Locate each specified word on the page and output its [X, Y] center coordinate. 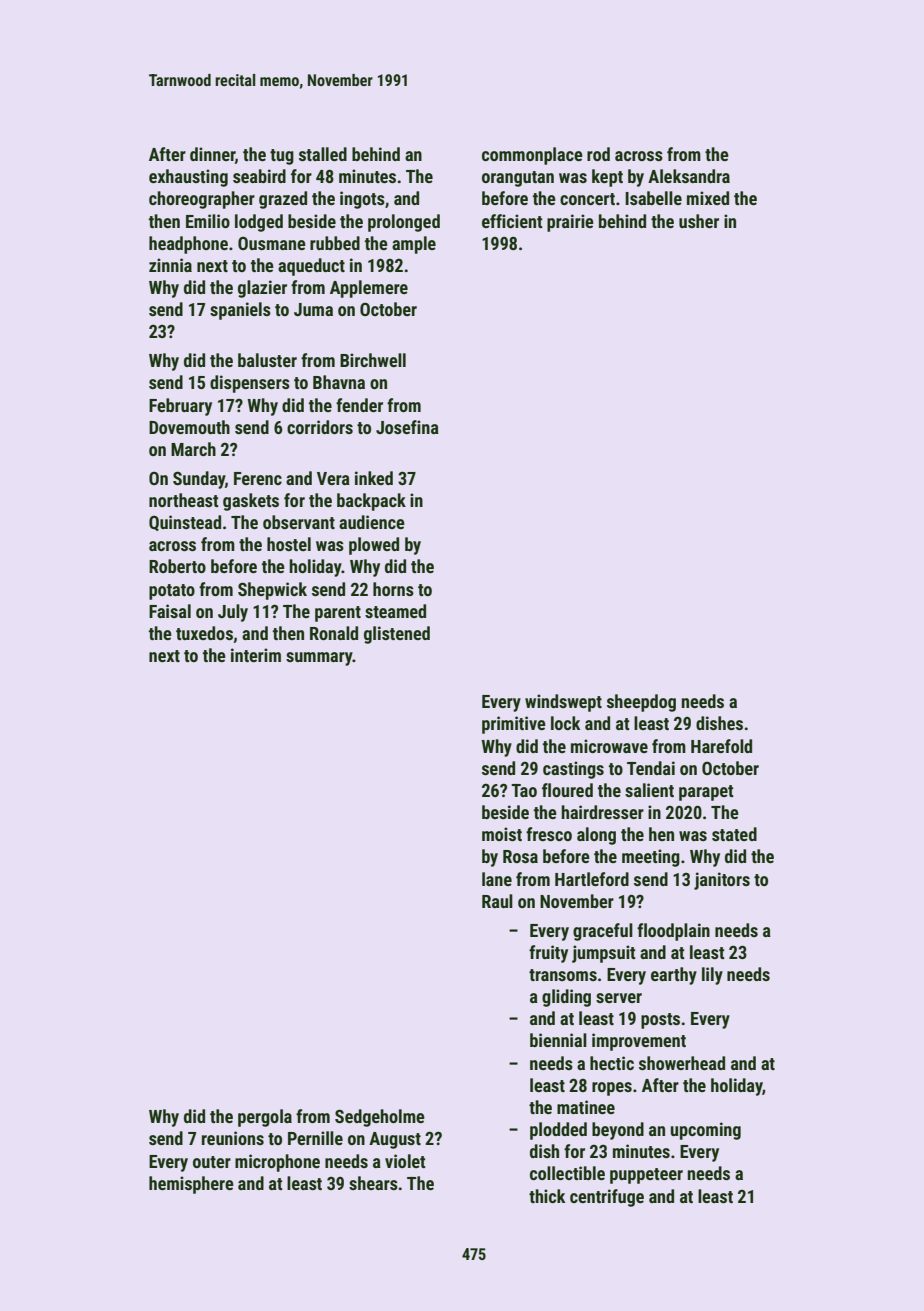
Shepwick [272, 591]
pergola [265, 1118]
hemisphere [191, 1185]
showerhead [682, 1063]
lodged [259, 223]
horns [393, 589]
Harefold [721, 746]
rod [598, 154]
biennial [558, 1040]
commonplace [532, 156]
